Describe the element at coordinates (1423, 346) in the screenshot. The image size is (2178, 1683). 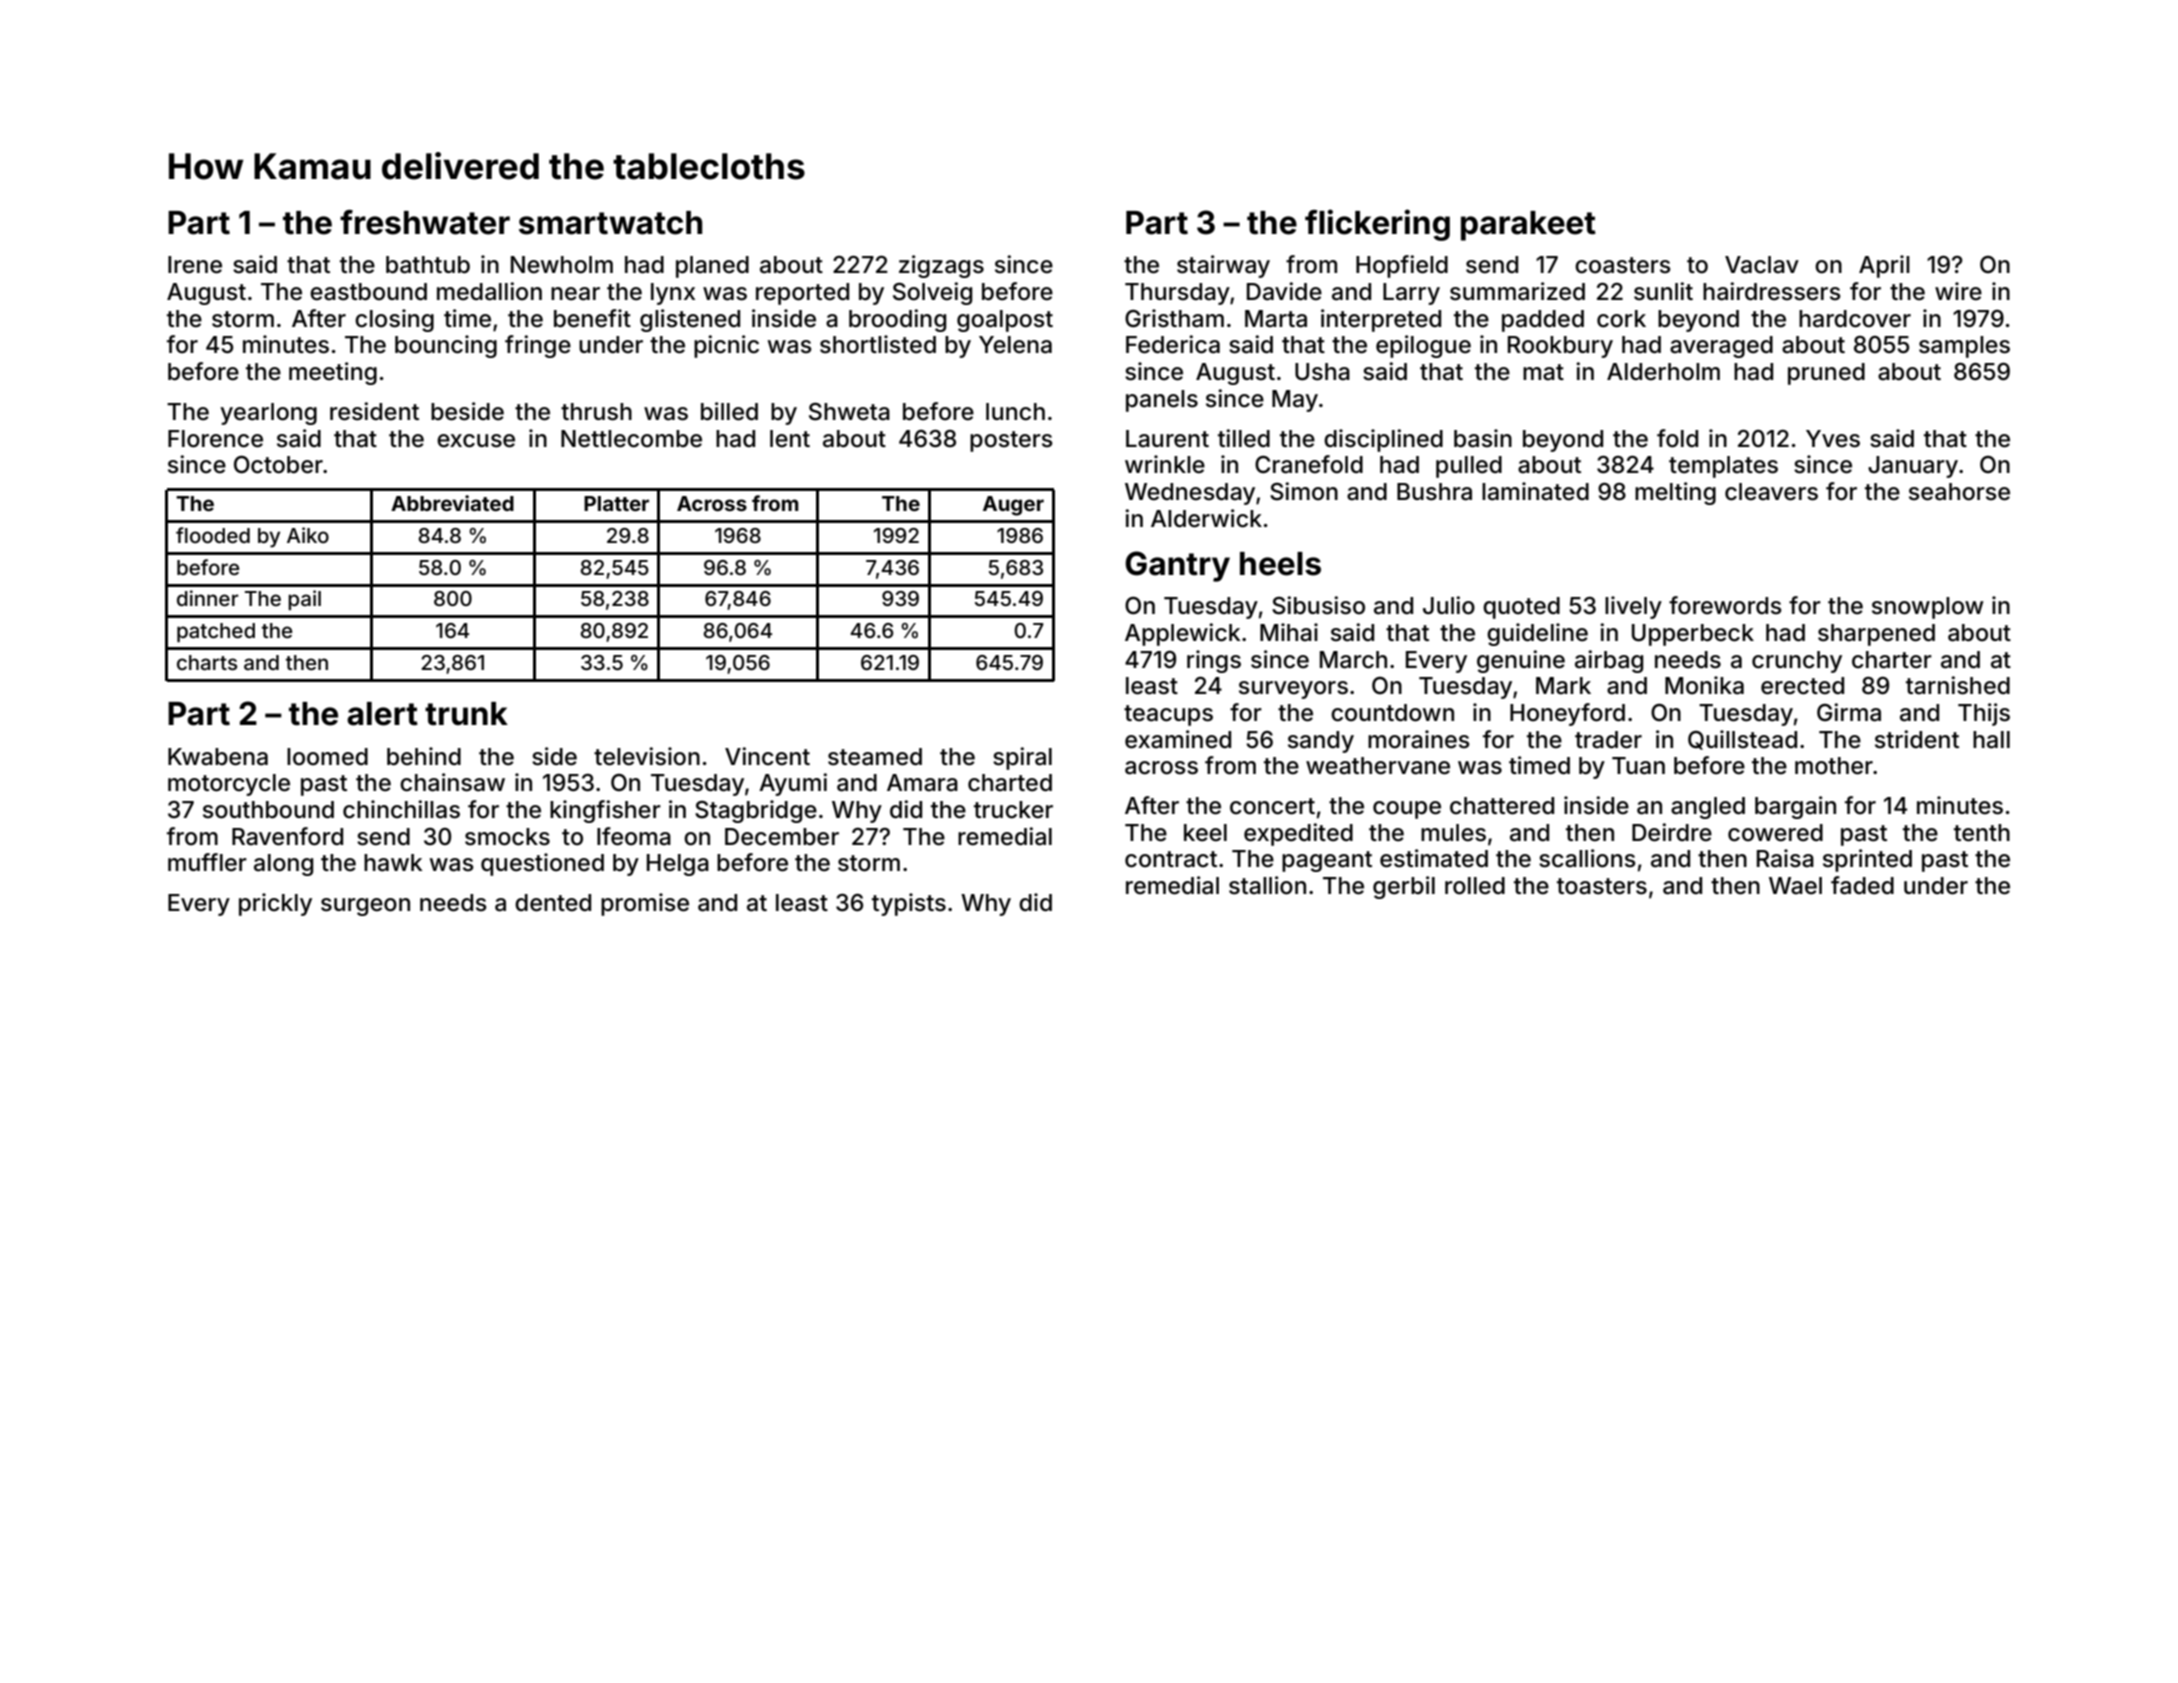
I see `epilogue` at that location.
